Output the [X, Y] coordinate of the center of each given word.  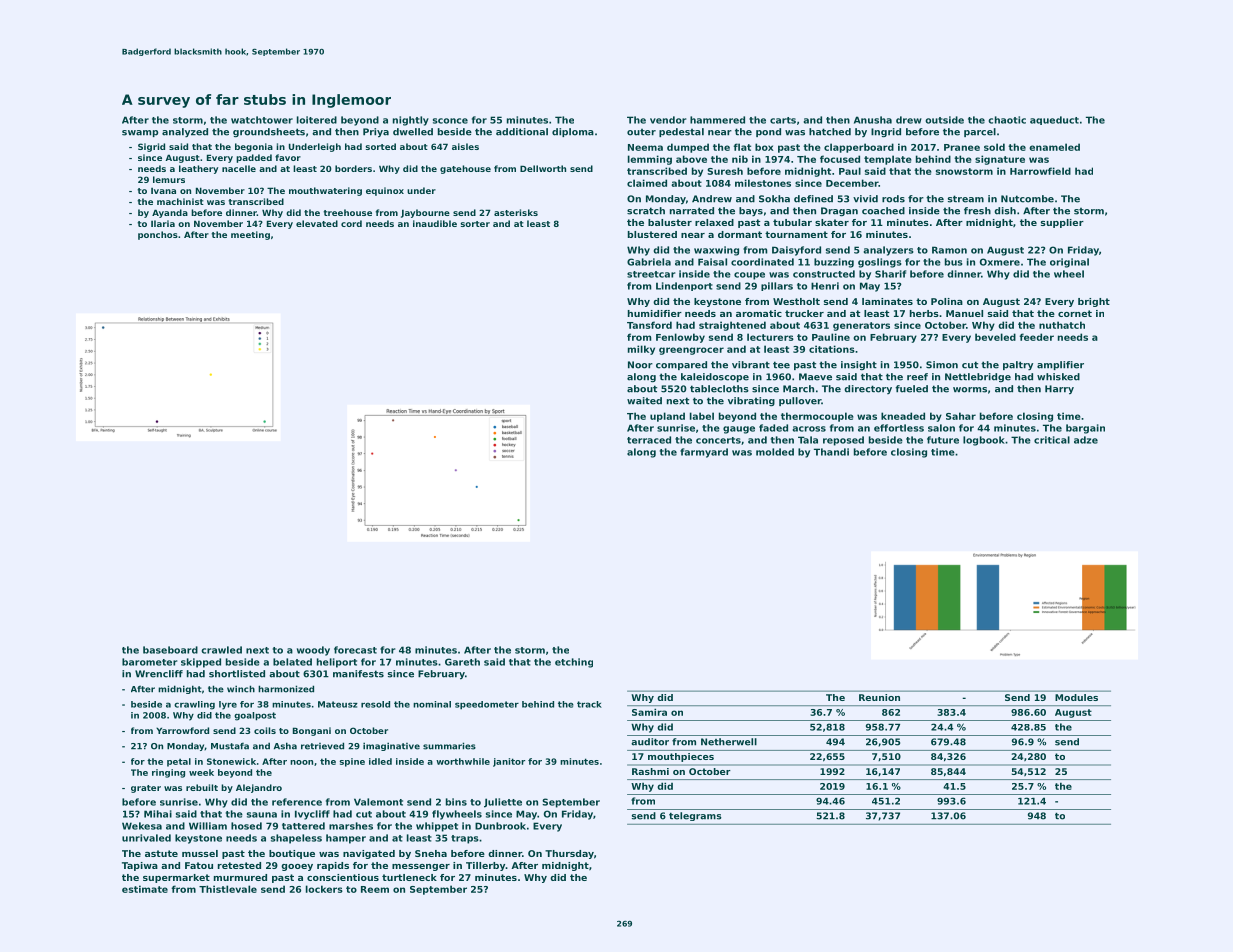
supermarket [176, 878]
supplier [1062, 223]
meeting [250, 235]
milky [641, 350]
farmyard [704, 453]
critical [1052, 440]
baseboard [170, 650]
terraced [649, 440]
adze [1086, 440]
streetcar [651, 274]
